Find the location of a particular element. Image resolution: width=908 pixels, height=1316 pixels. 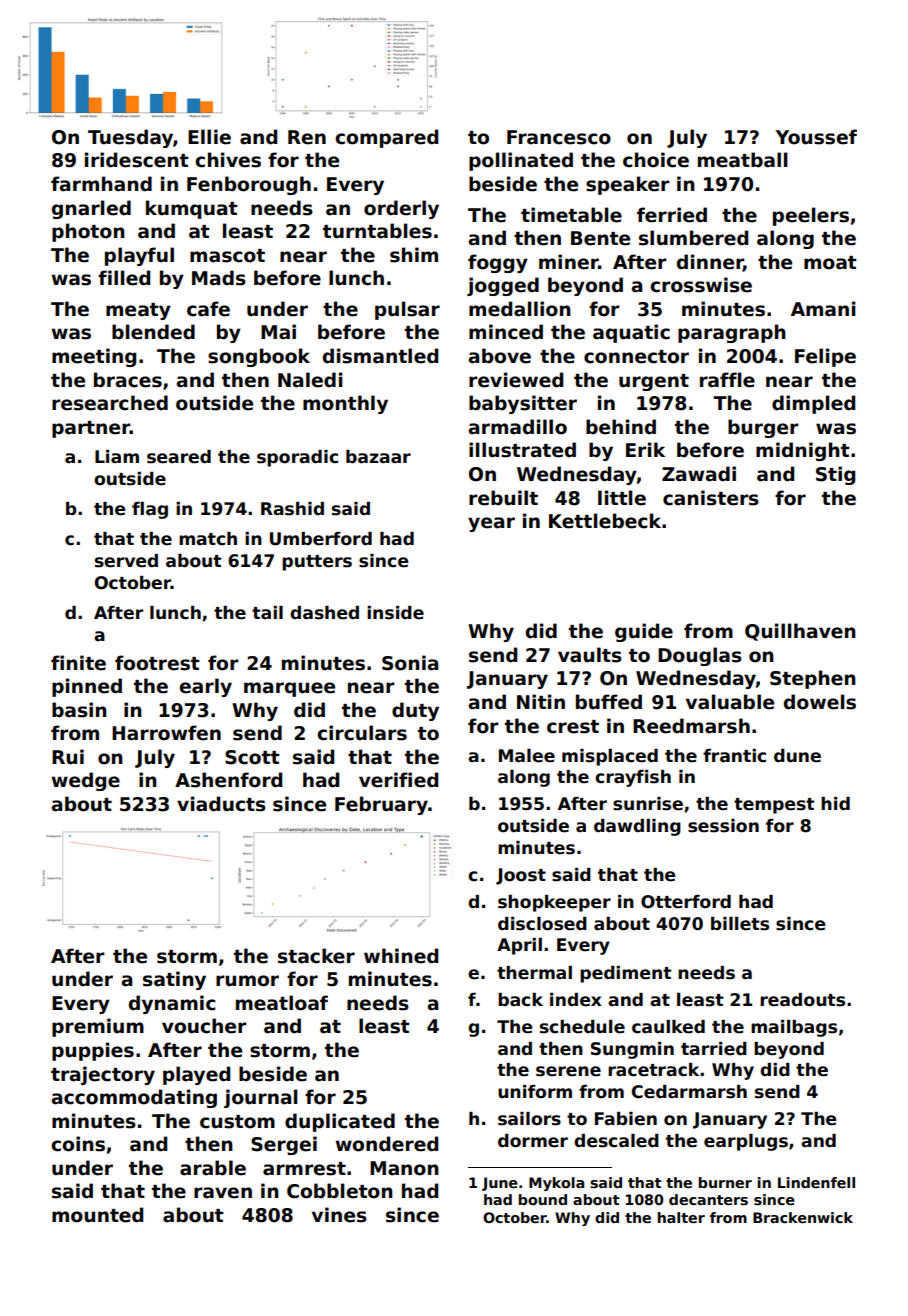

jogged is located at coordinates (503, 286).
